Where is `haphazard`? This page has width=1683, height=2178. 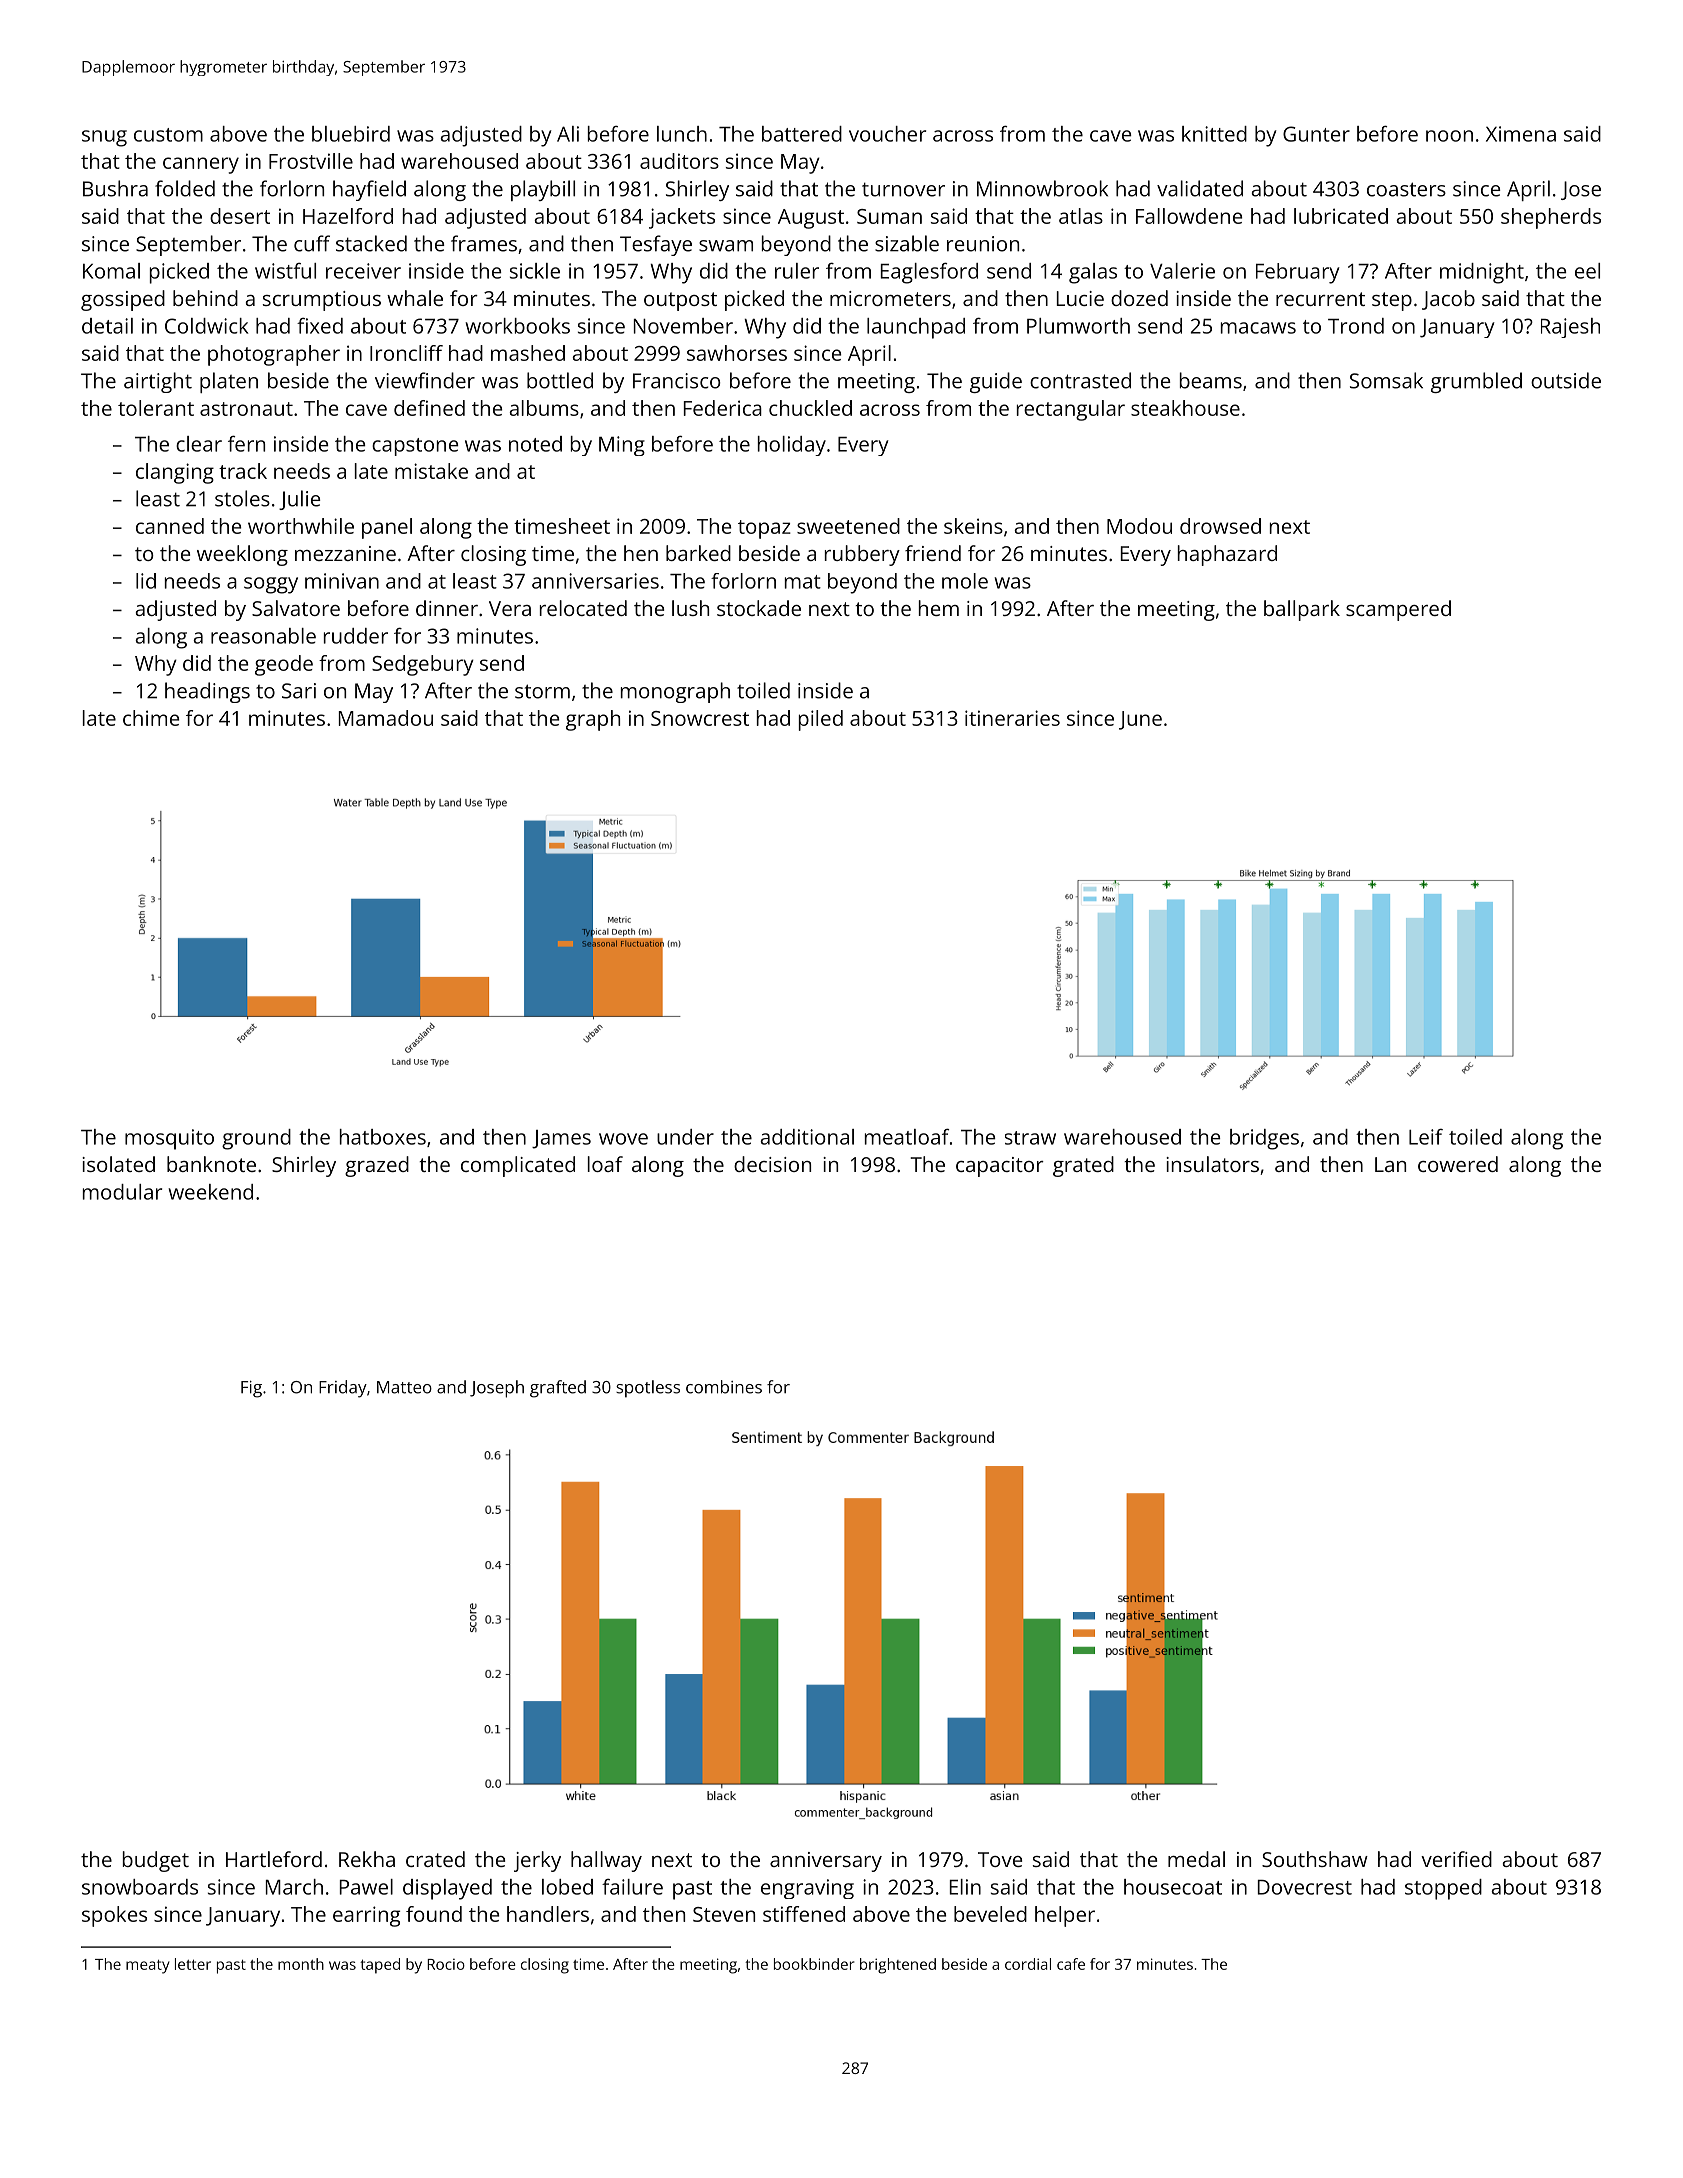
haphazard is located at coordinates (1227, 555).
